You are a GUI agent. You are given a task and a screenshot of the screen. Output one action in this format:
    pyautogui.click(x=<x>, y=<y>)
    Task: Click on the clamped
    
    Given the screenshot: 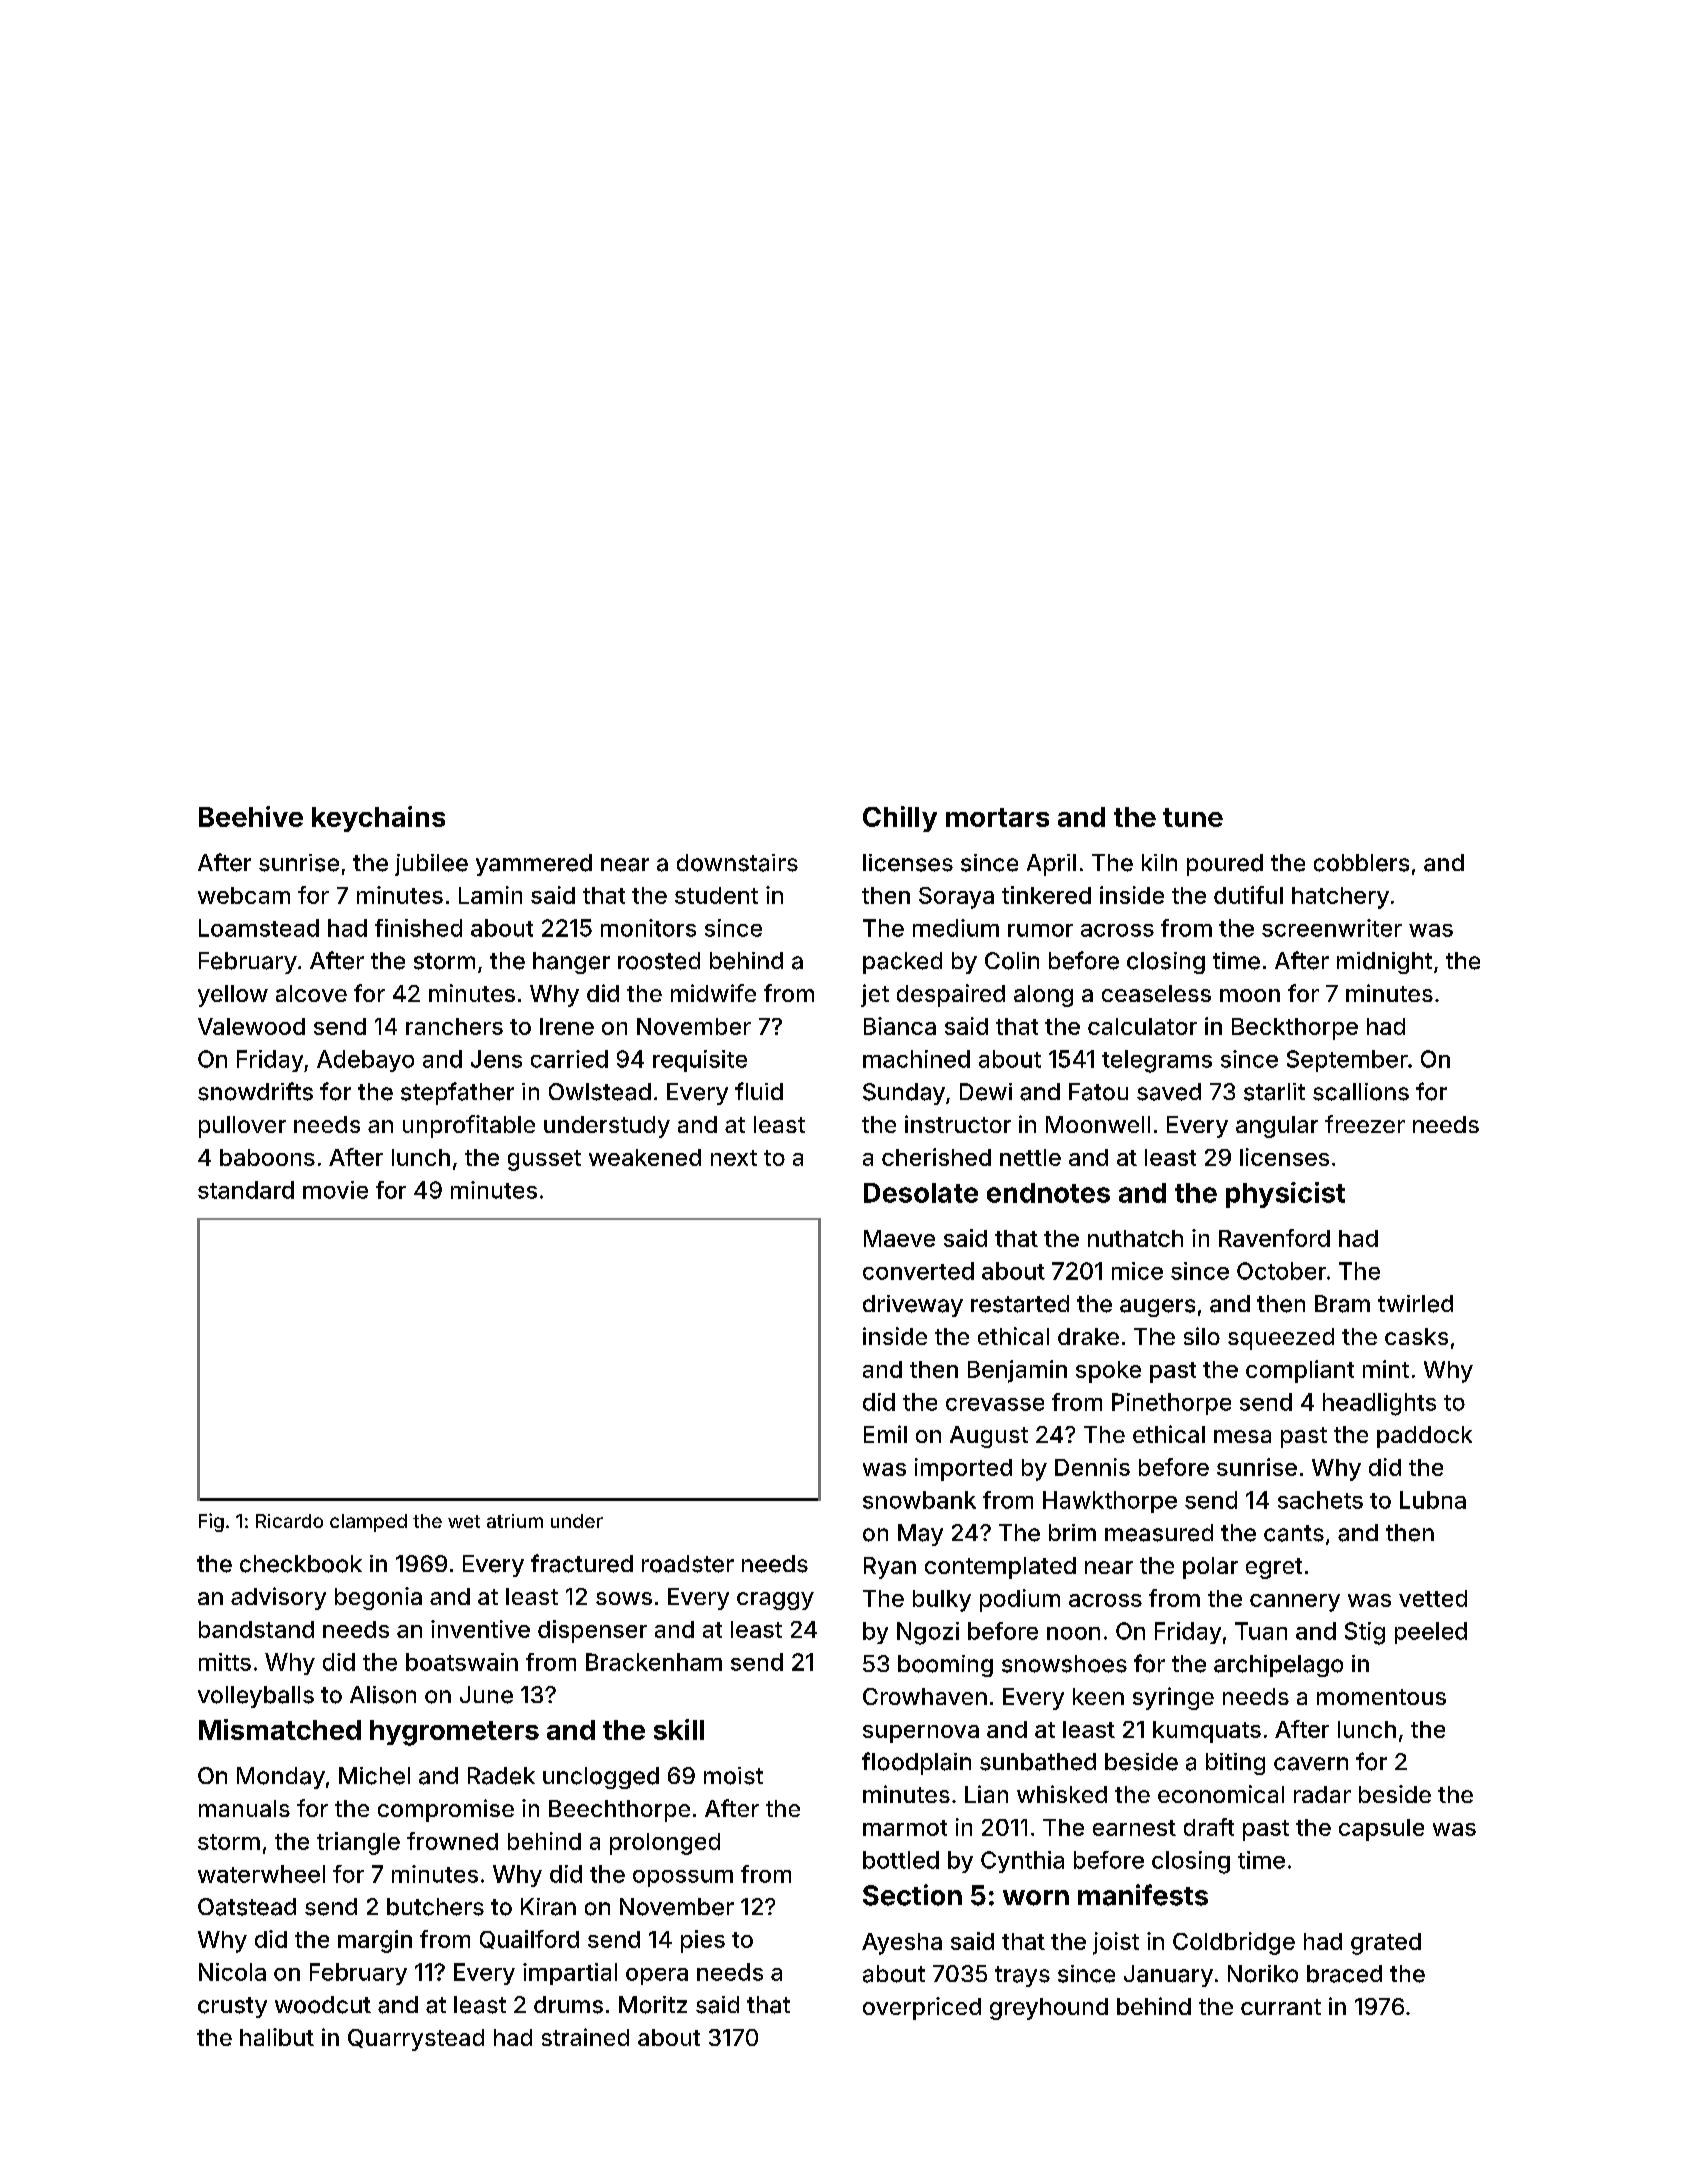 What is the action you would take?
    pyautogui.click(x=368, y=1523)
